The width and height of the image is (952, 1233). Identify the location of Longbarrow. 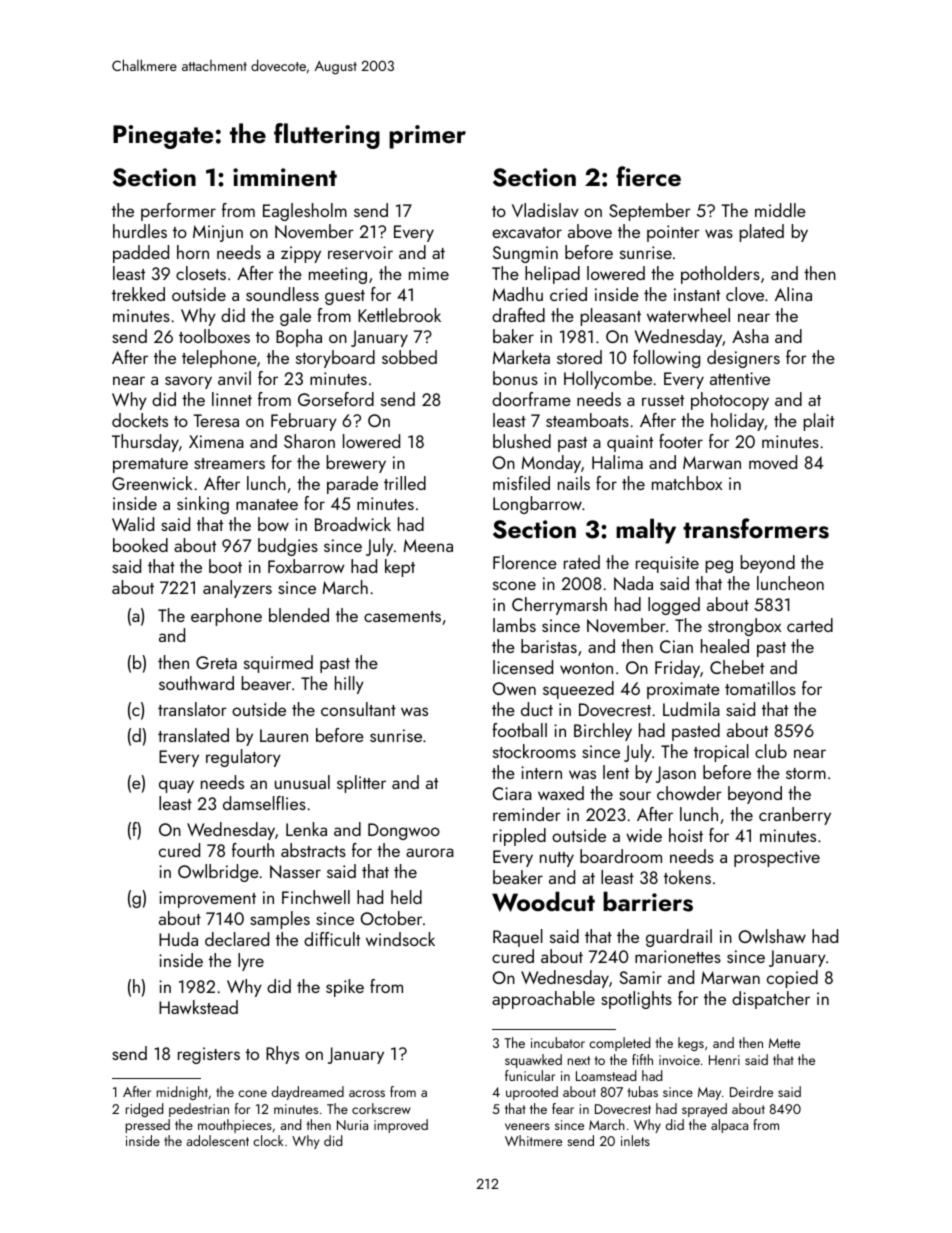
(537, 505).
